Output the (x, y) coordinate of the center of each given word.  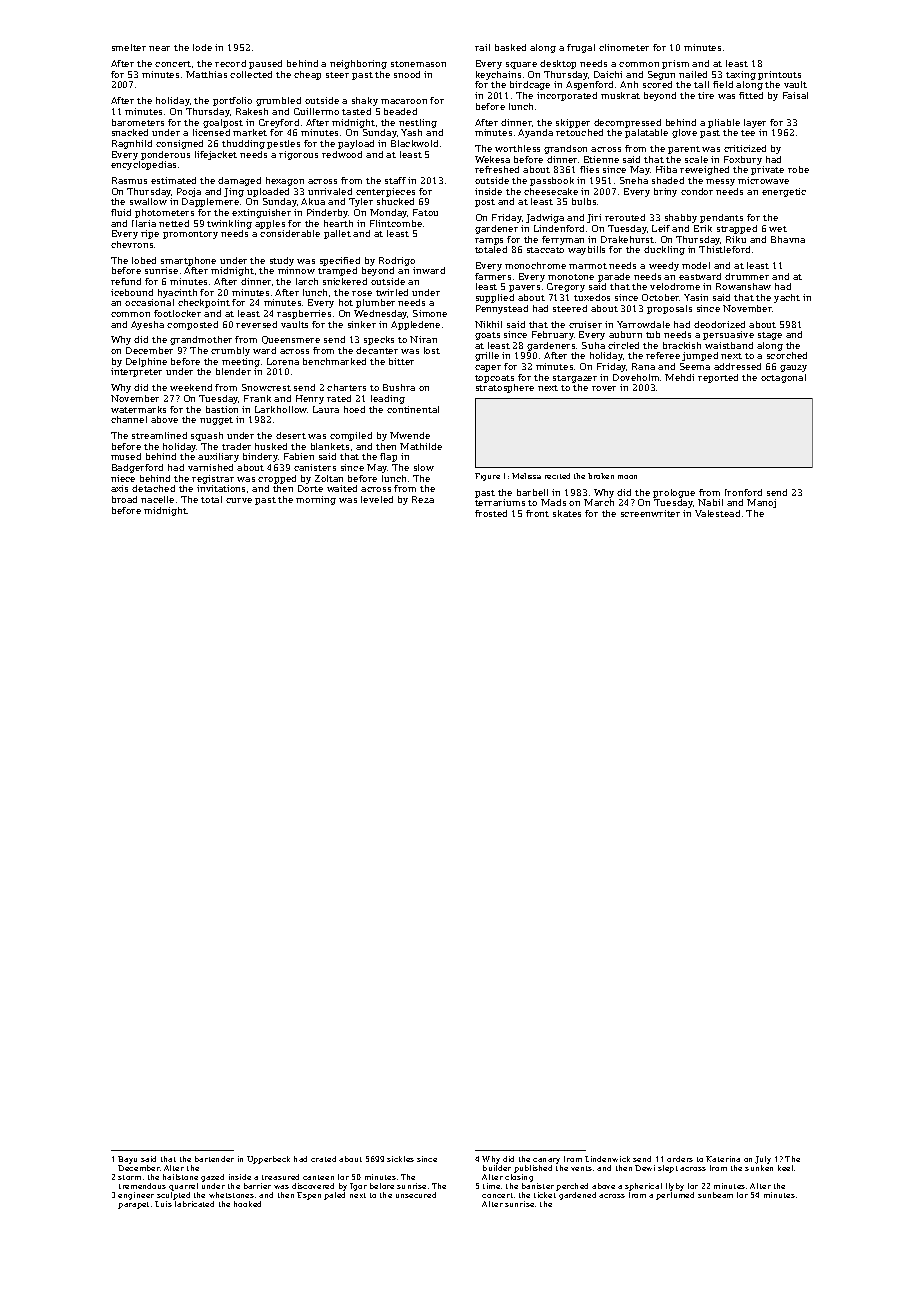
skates (567, 513)
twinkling (229, 224)
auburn (625, 334)
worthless (517, 148)
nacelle (157, 499)
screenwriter (650, 513)
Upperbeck (268, 1160)
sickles (400, 1159)
